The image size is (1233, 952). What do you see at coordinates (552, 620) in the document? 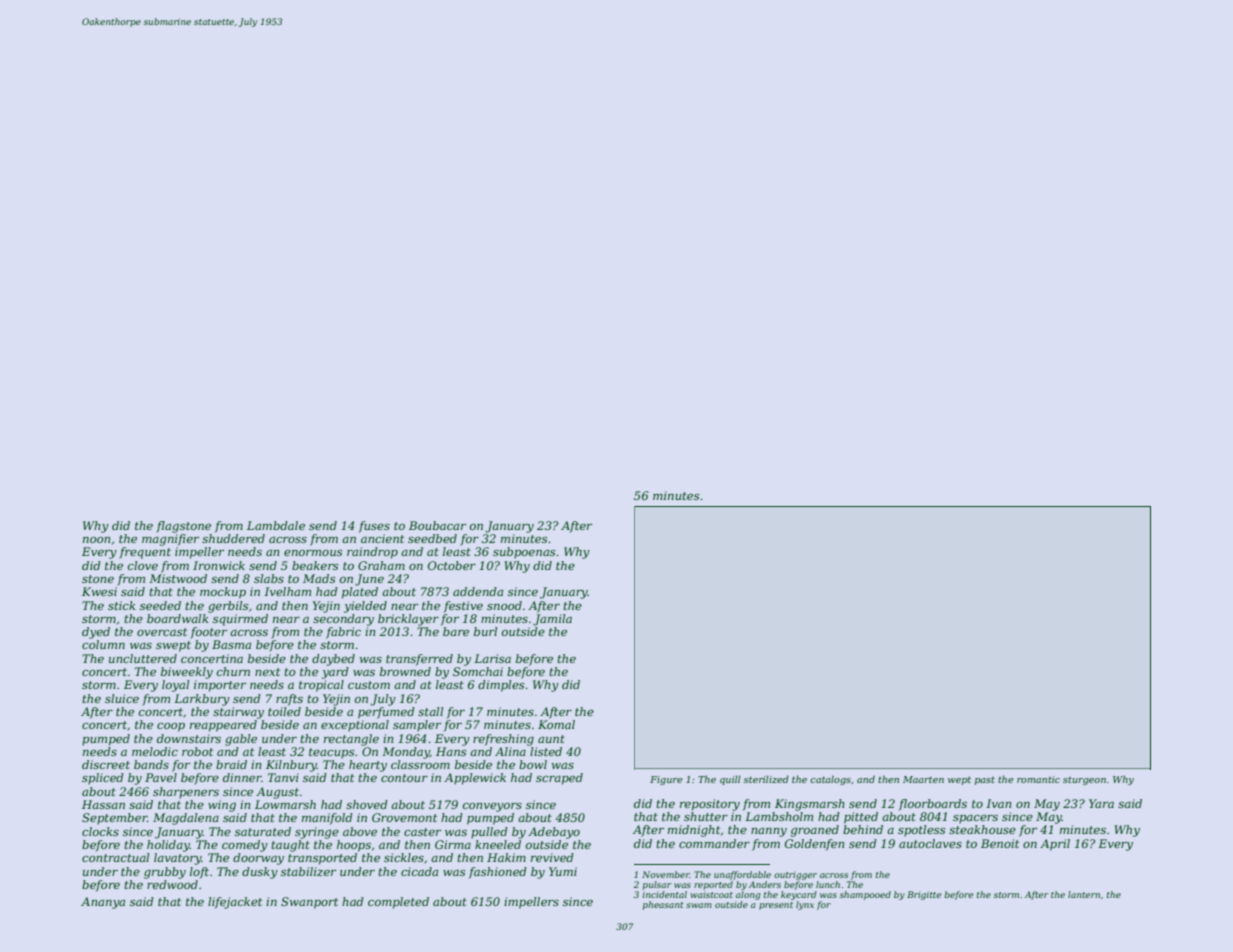
I see `Jamila` at bounding box center [552, 620].
